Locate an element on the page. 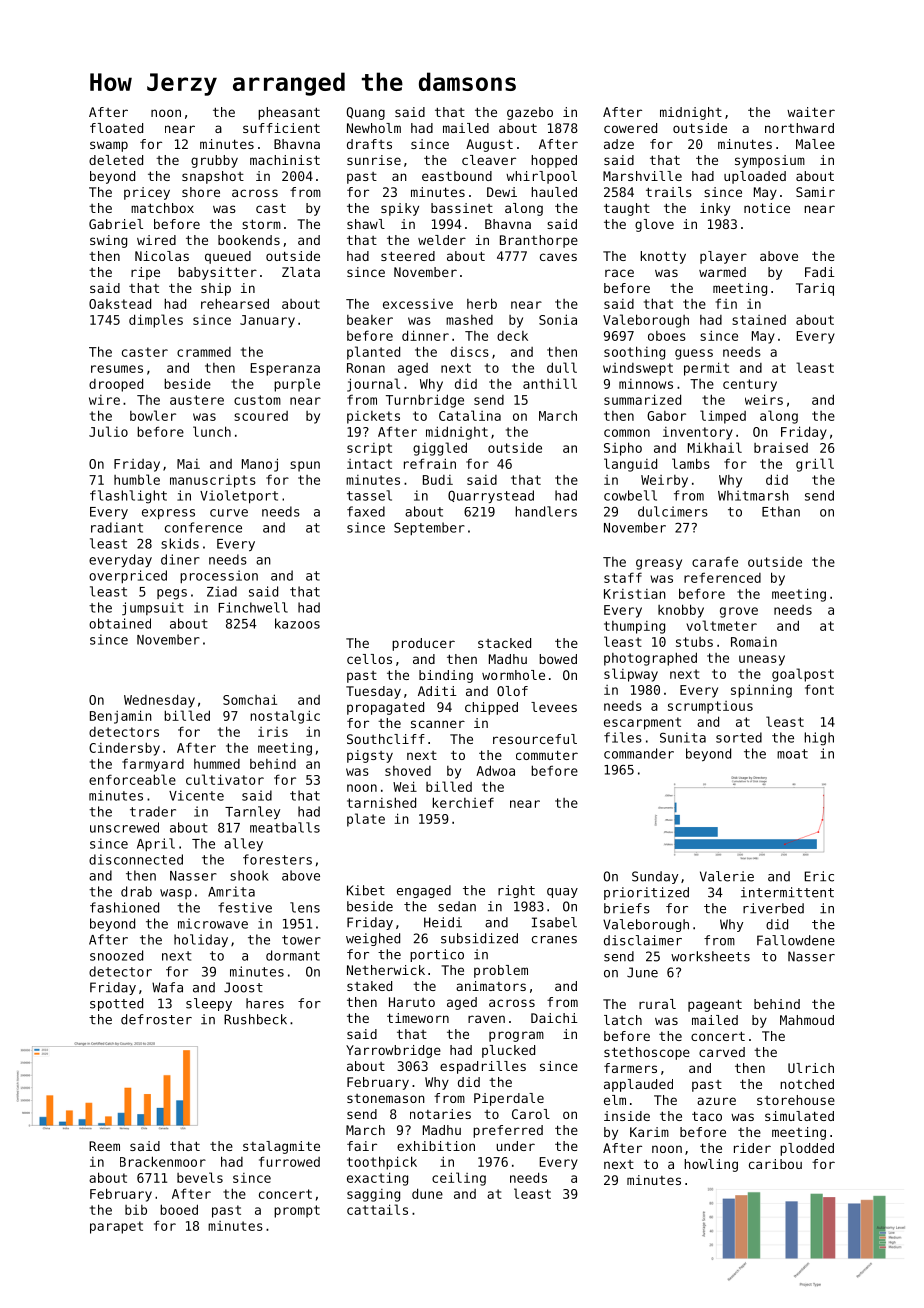 Image resolution: width=924 pixels, height=1308 pixels. northward is located at coordinates (799, 128).
